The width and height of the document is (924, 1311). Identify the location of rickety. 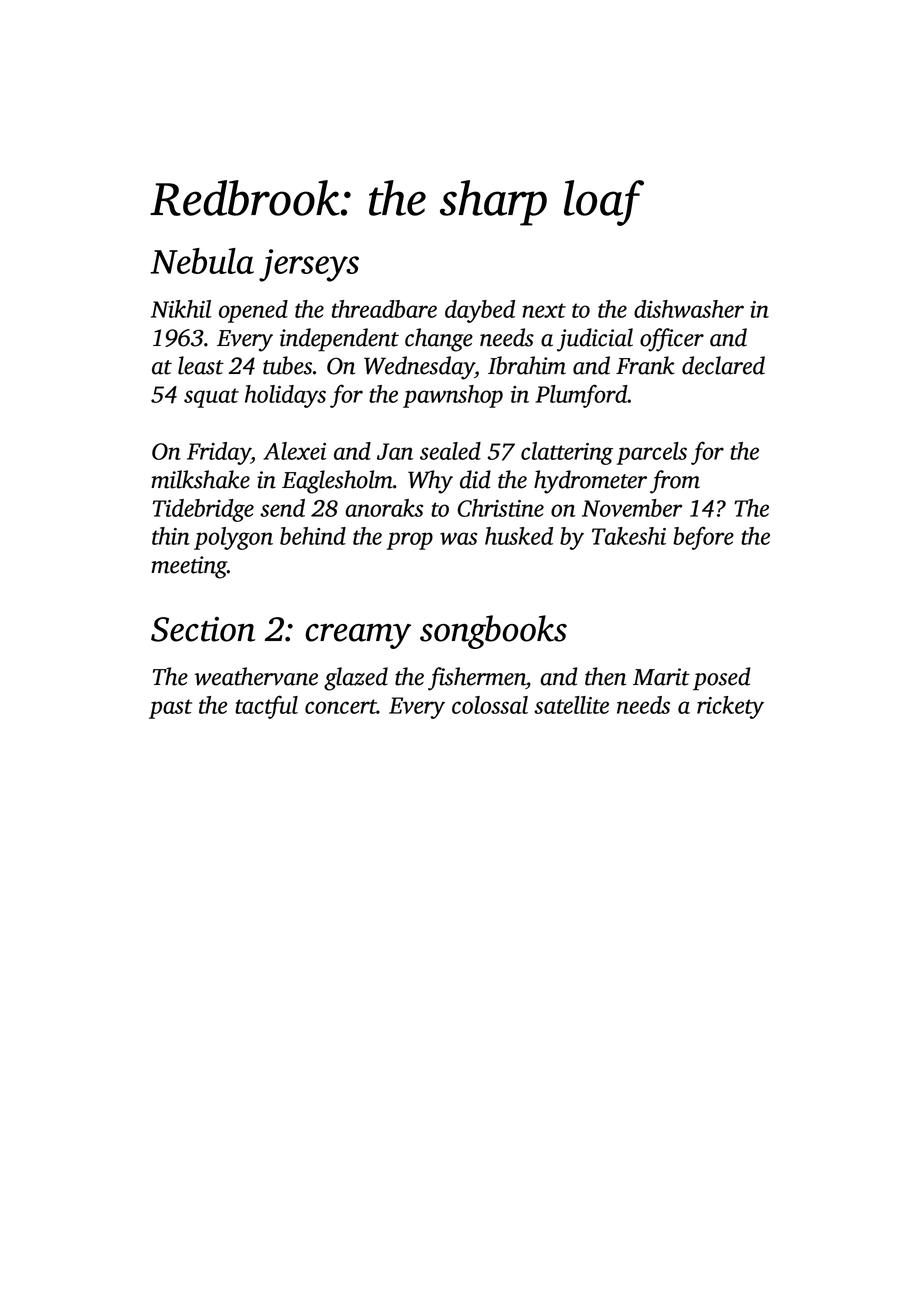
(730, 707).
